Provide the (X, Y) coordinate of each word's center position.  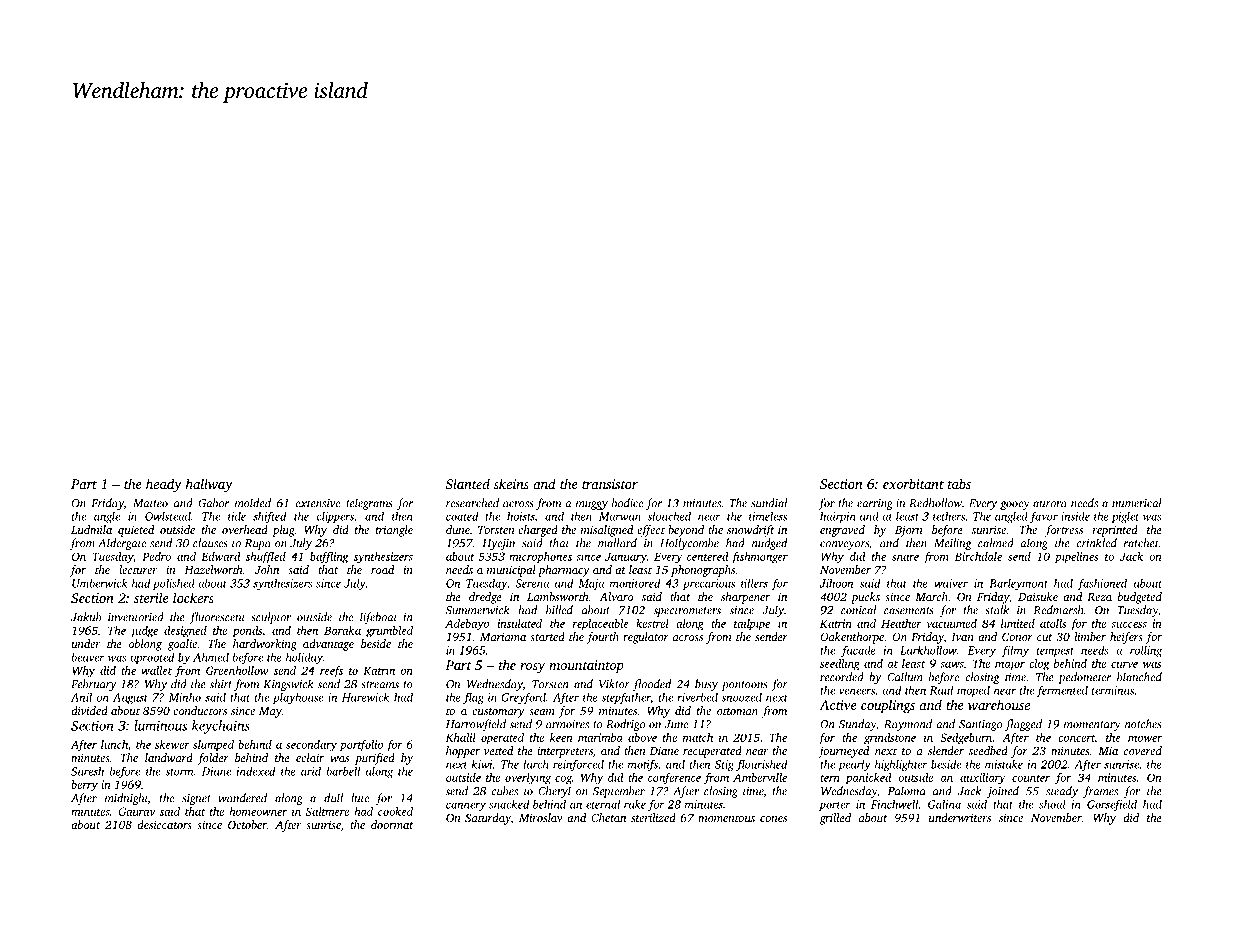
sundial (769, 503)
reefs (331, 672)
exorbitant (913, 483)
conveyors (844, 545)
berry (84, 786)
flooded (652, 685)
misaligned (607, 531)
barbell (343, 771)
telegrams (369, 504)
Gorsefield (1112, 805)
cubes (504, 791)
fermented (1062, 691)
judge (144, 632)
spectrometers (687, 612)
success (1129, 625)
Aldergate (122, 544)
